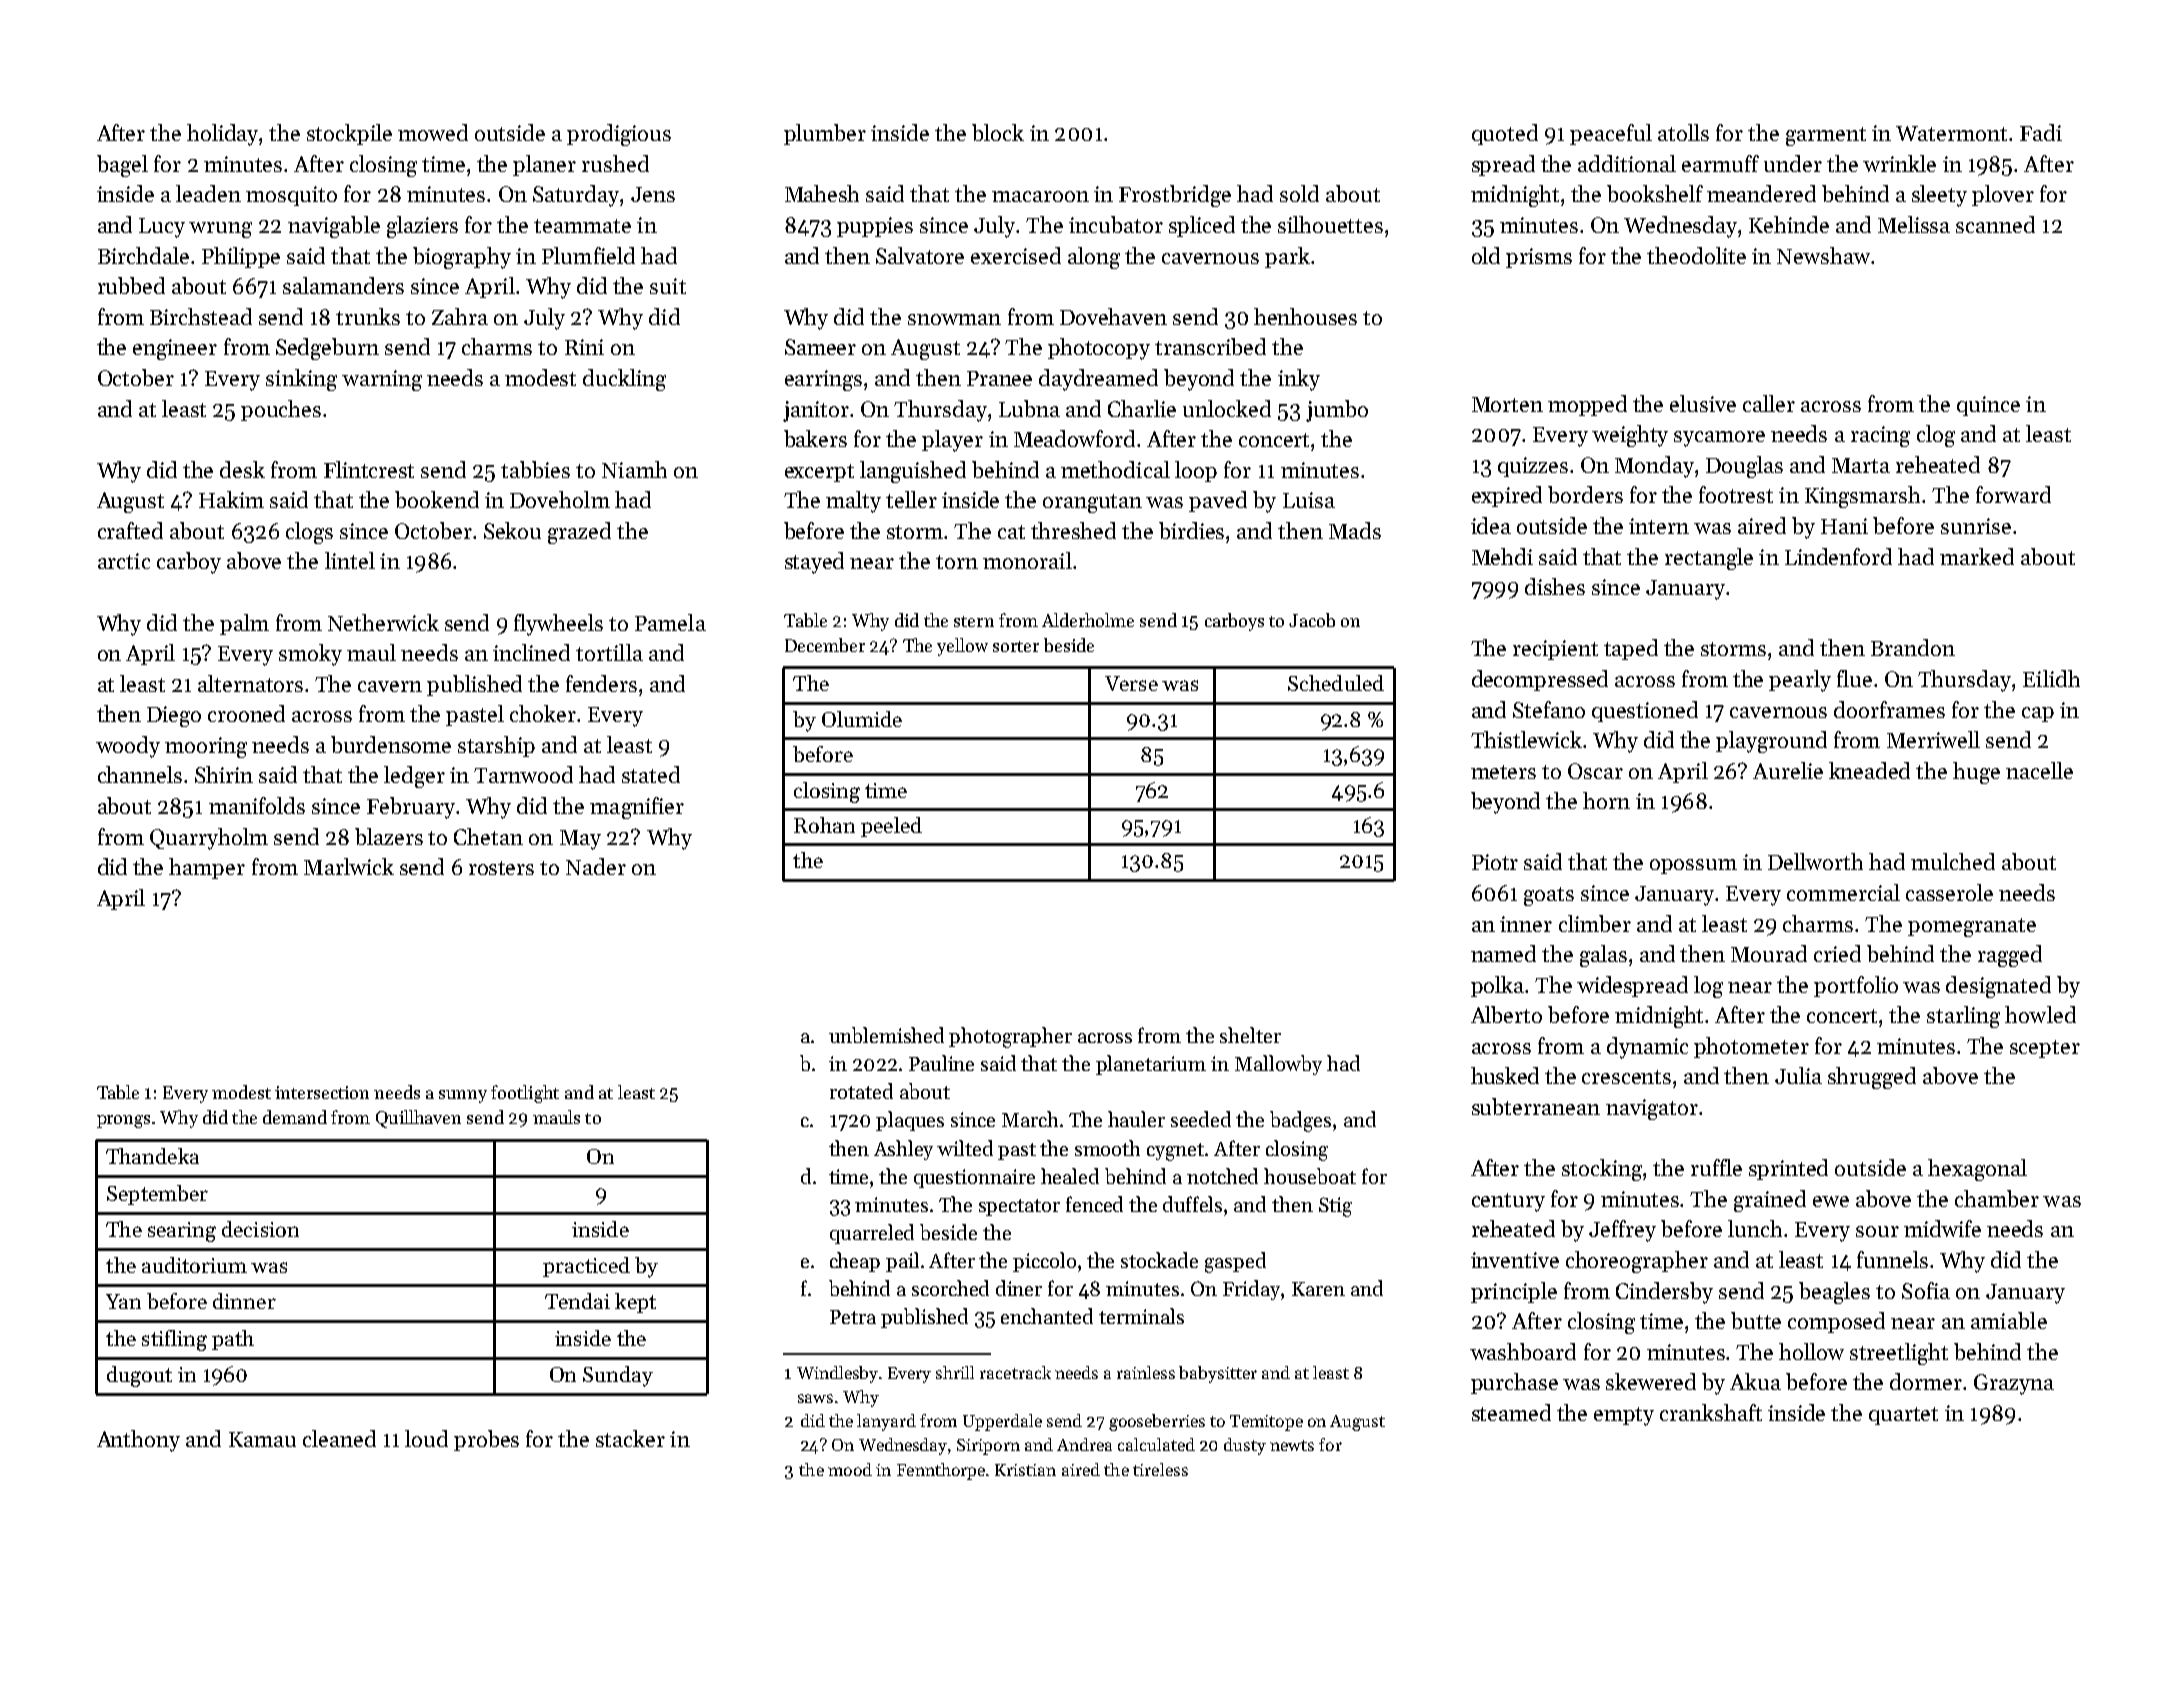 This screenshot has height=1683, width=2178. Describe the element at coordinates (861, 1091) in the screenshot. I see `rotated` at that location.
